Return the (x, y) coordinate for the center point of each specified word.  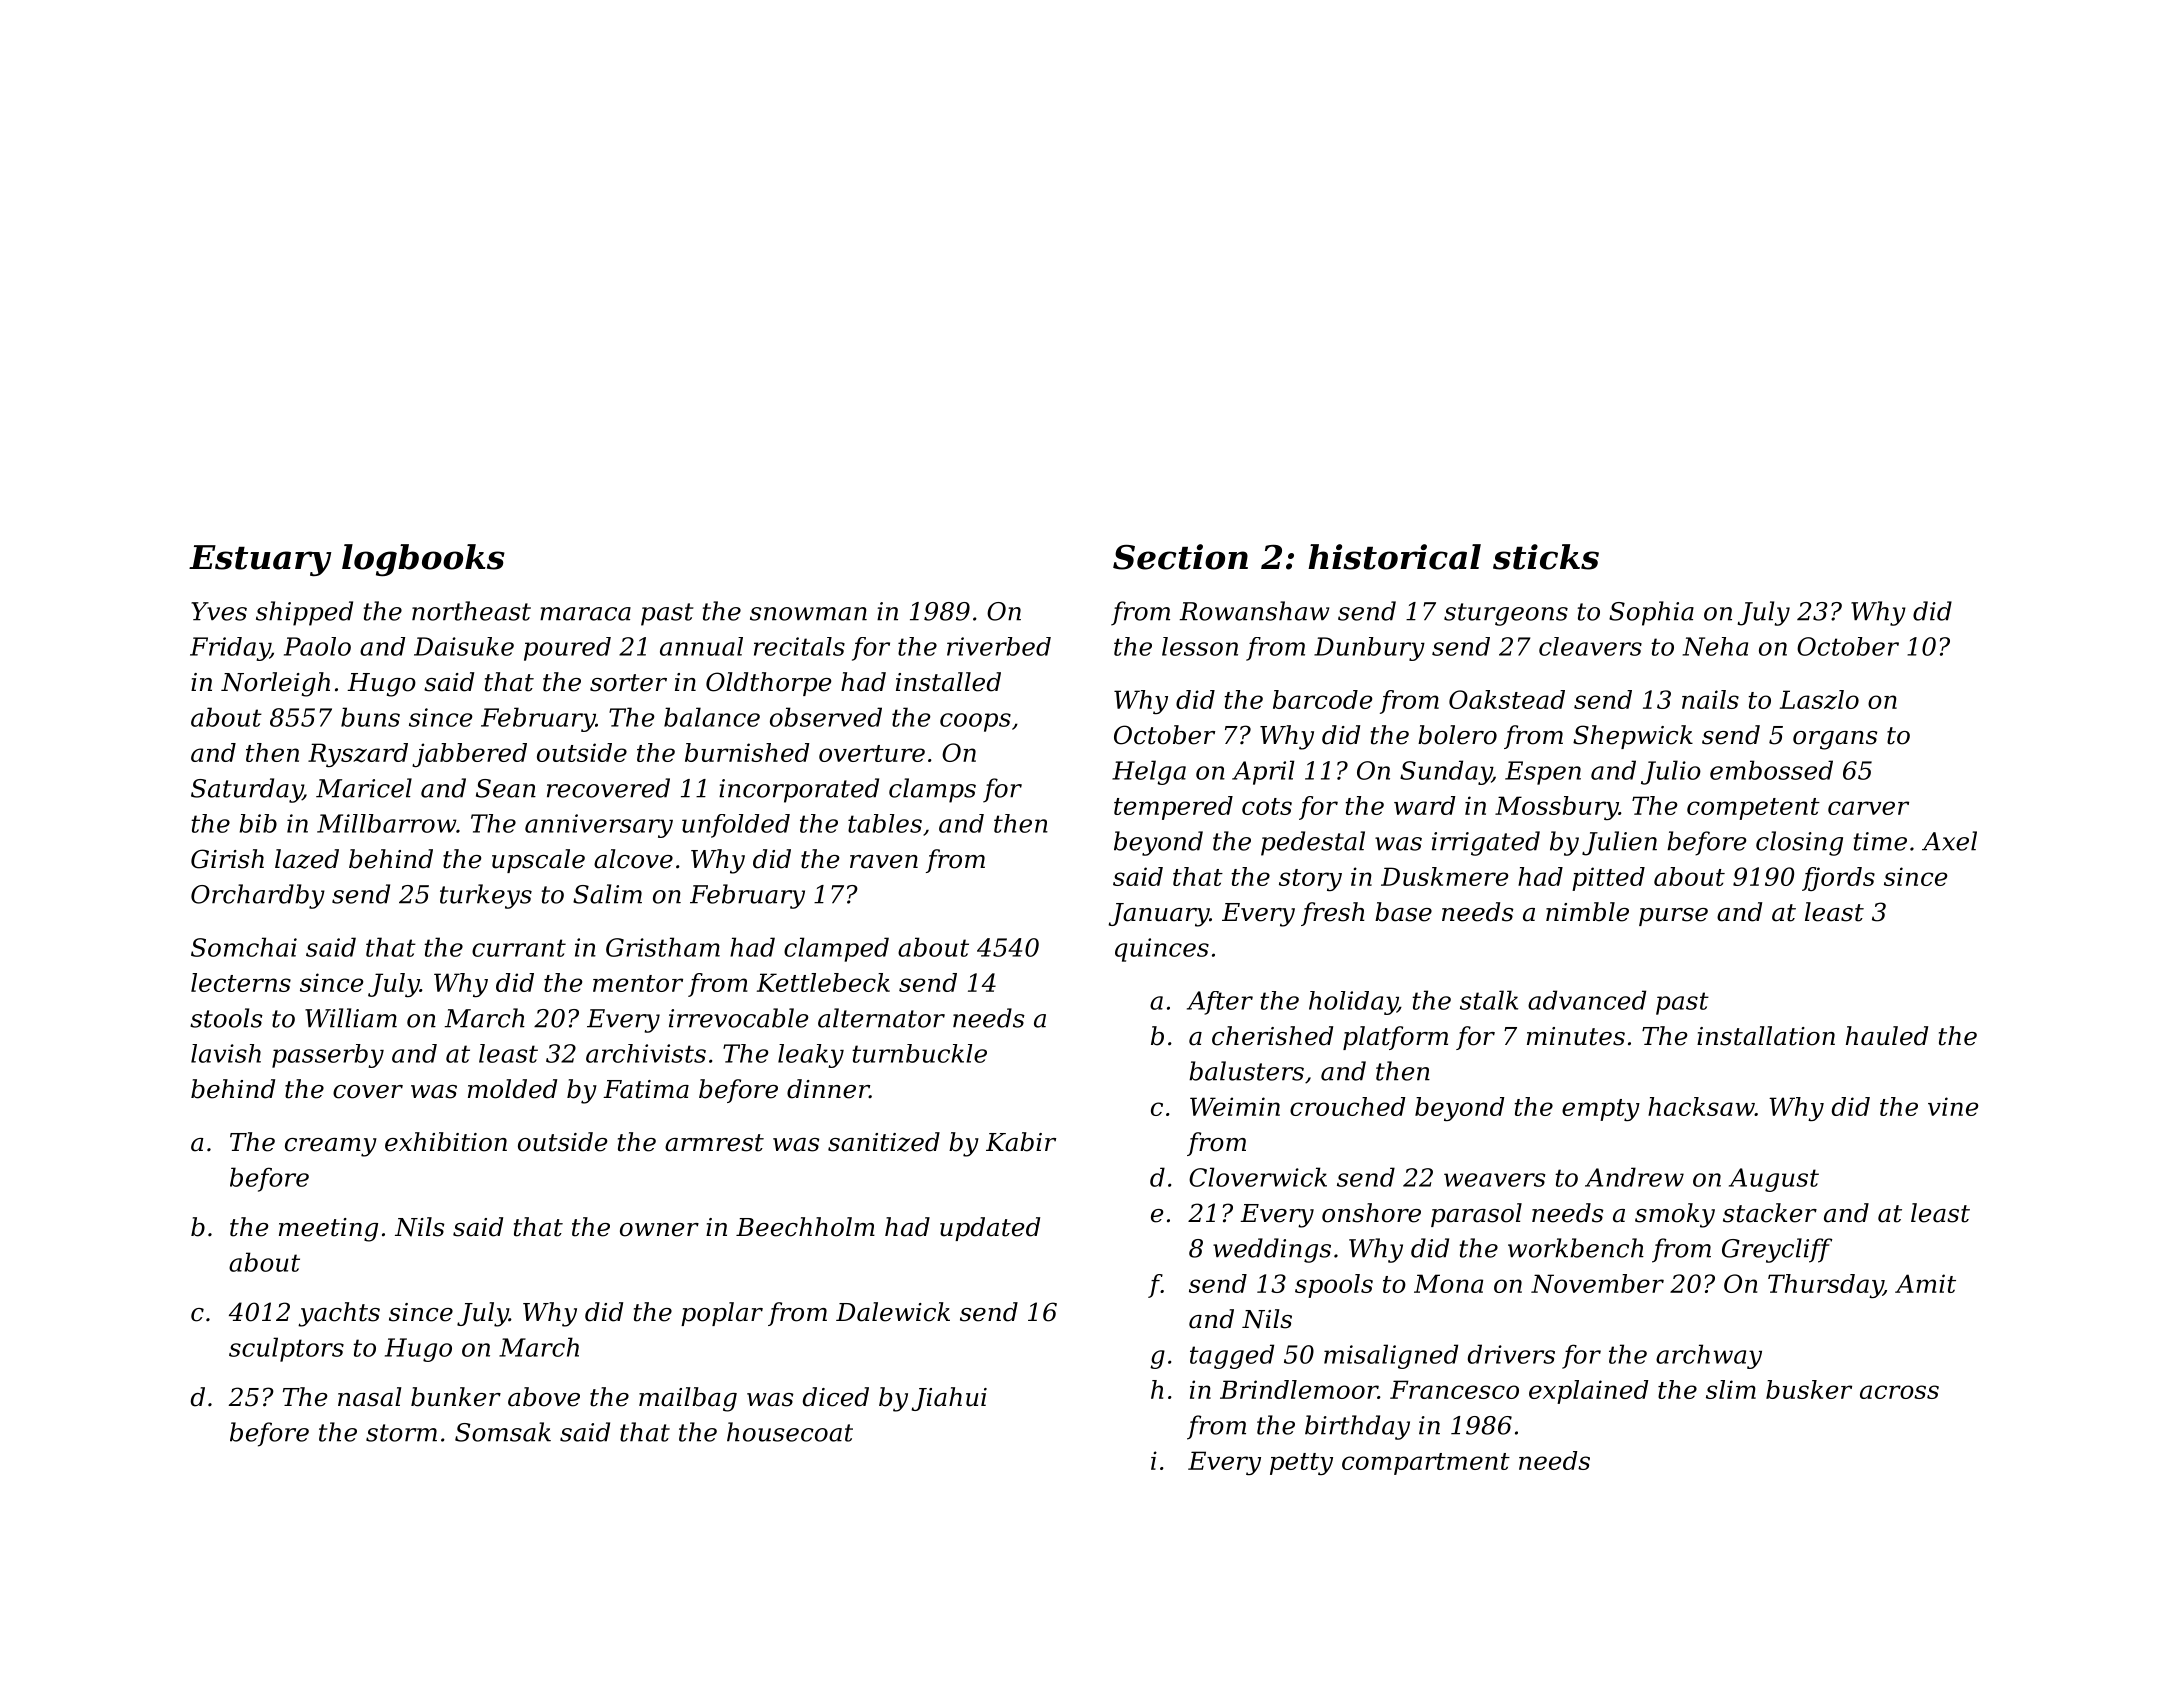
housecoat (790, 1432)
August (1774, 1180)
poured (567, 649)
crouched (1348, 1106)
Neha (1715, 646)
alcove (633, 859)
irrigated (1486, 843)
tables (885, 823)
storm (401, 1433)
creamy (331, 1147)
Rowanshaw (1254, 611)
